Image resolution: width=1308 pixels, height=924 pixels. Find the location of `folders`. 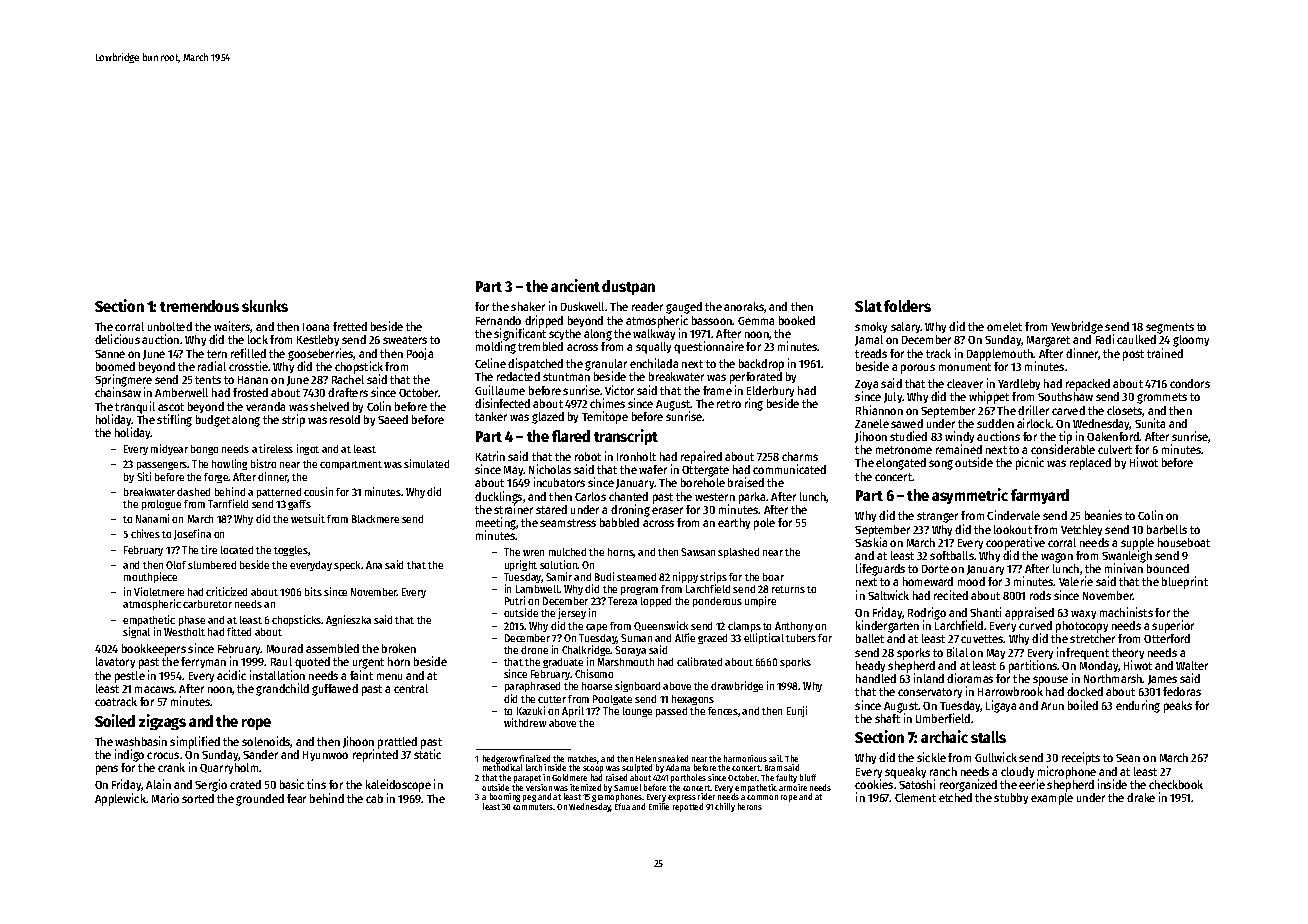

folders is located at coordinates (907, 306).
